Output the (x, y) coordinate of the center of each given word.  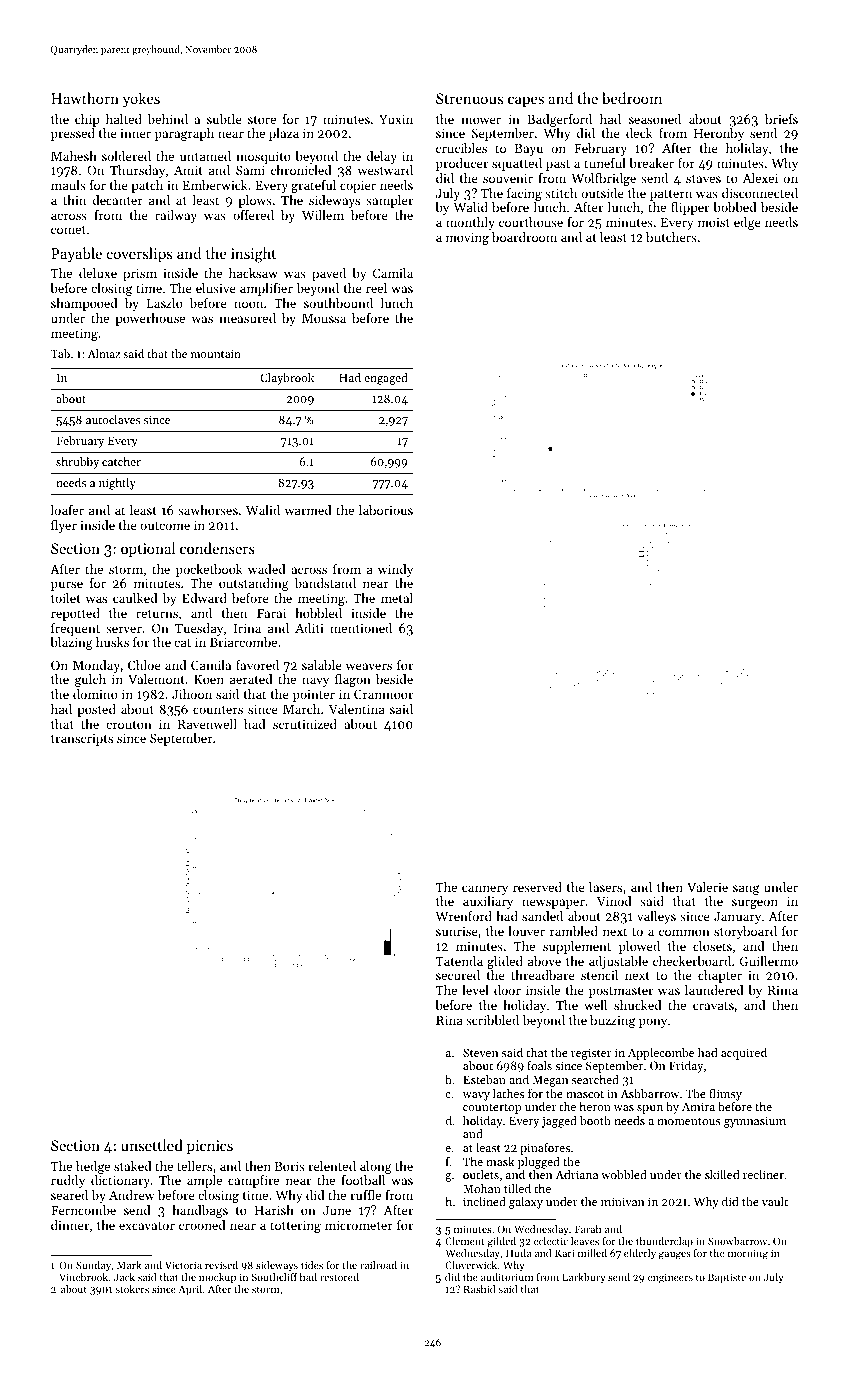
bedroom (632, 98)
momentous (689, 1121)
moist (714, 222)
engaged (386, 379)
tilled (517, 1188)
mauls (68, 185)
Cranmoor (383, 694)
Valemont (156, 679)
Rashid (480, 1289)
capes (526, 101)
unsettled (152, 1145)
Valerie (707, 887)
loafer (67, 510)
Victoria (183, 1265)
